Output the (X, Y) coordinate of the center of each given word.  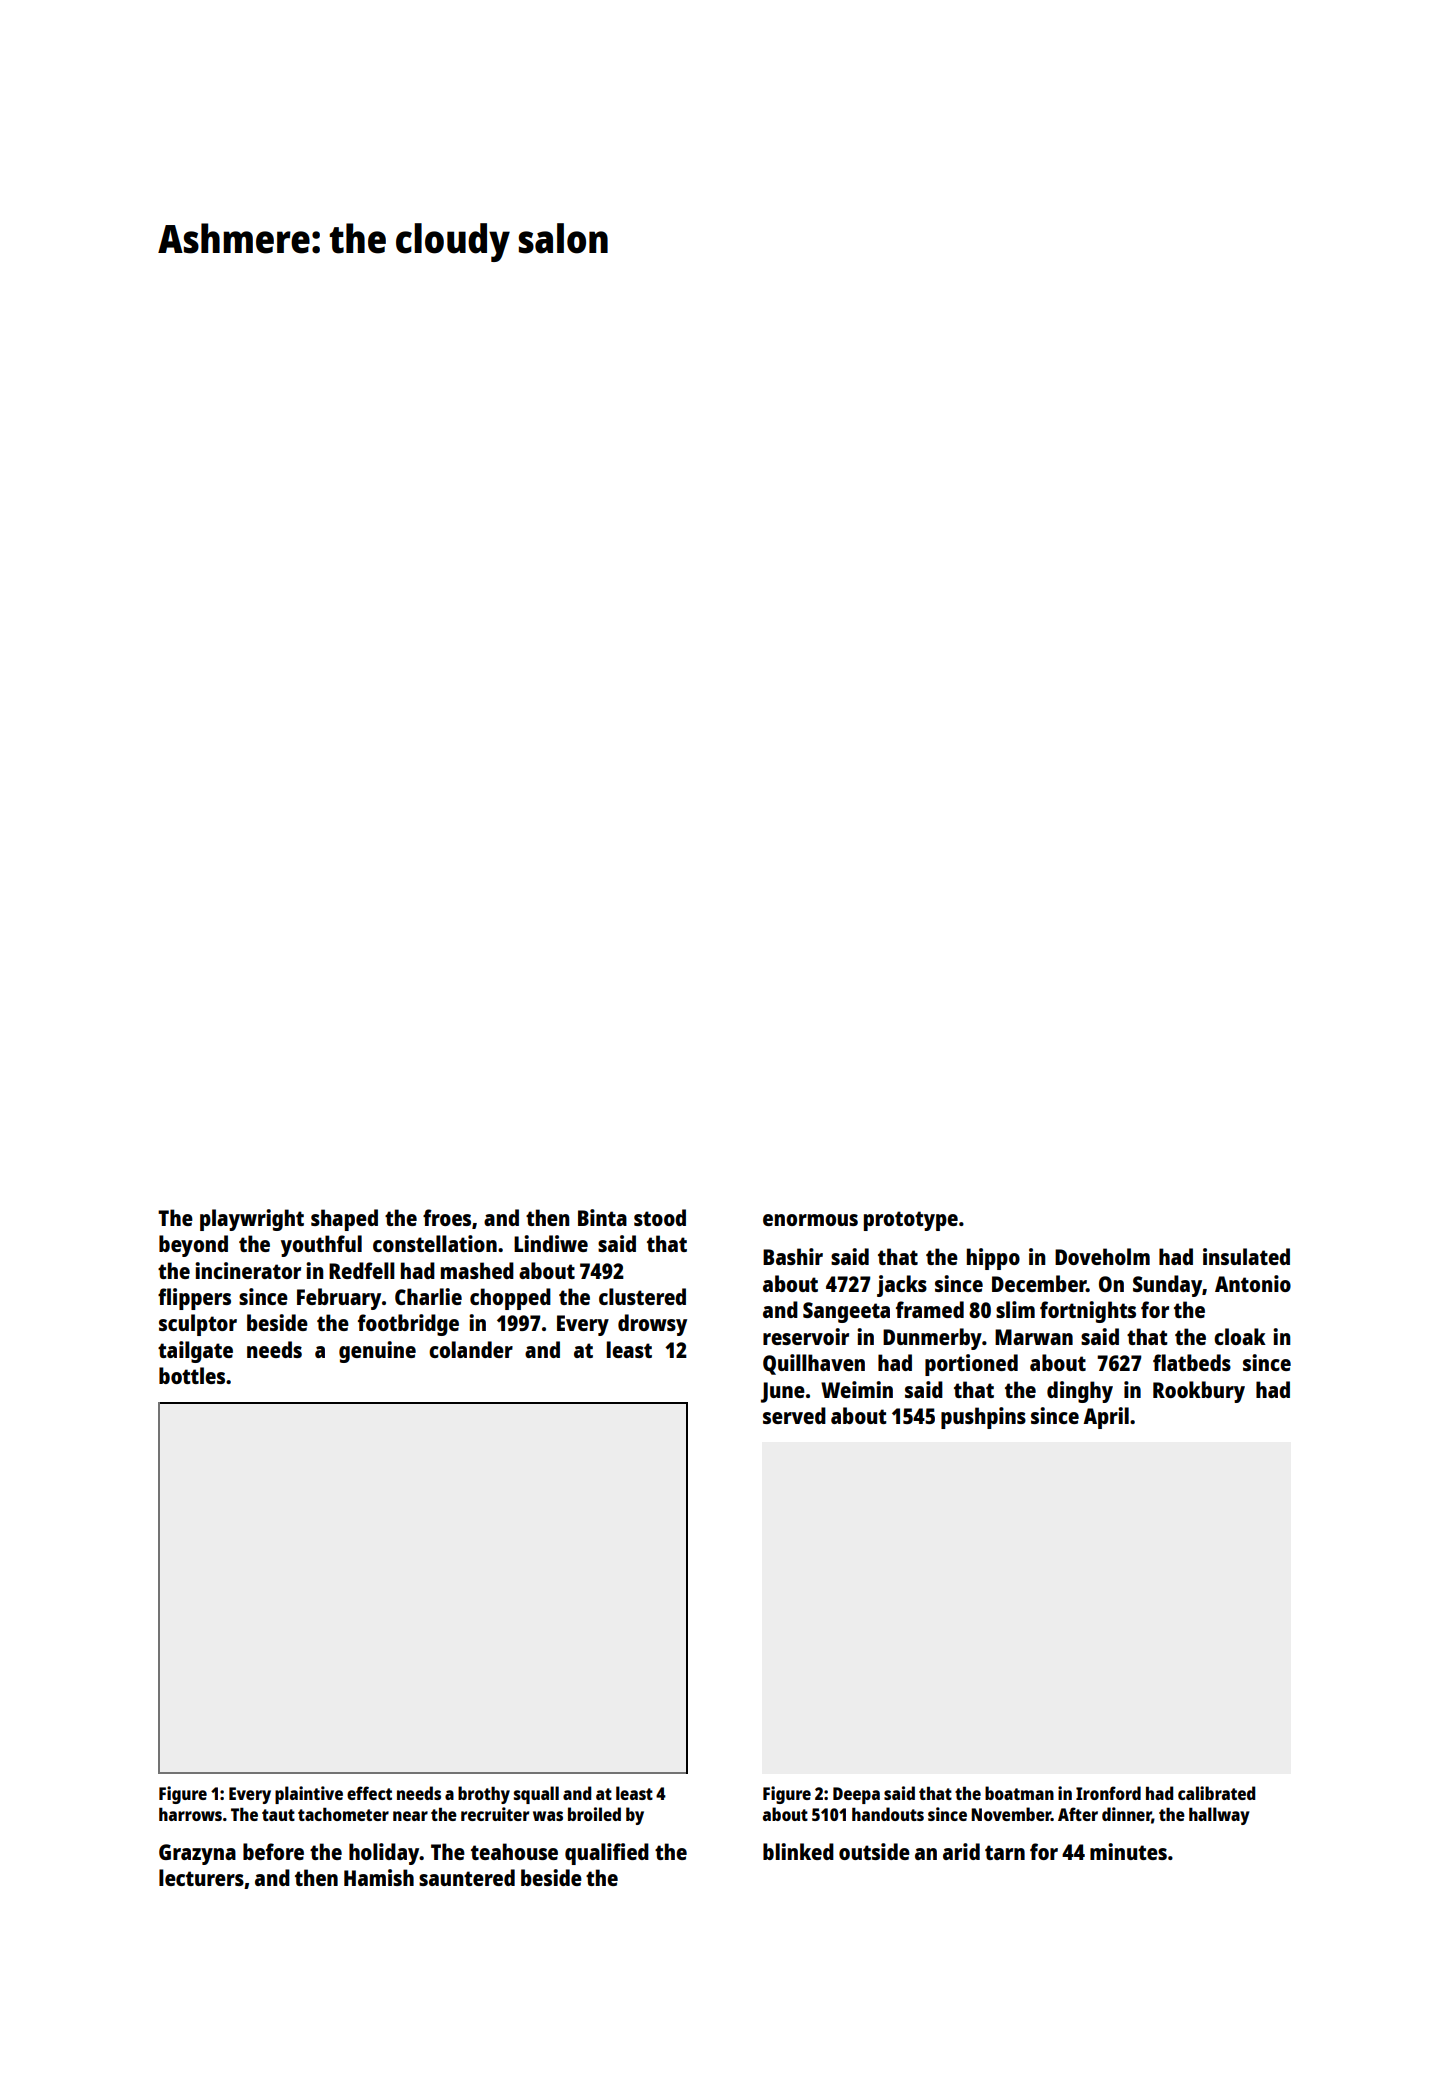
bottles (192, 1375)
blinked (798, 1851)
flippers (194, 1299)
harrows (190, 1814)
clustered (642, 1296)
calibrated (1216, 1793)
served (794, 1415)
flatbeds (1192, 1362)
